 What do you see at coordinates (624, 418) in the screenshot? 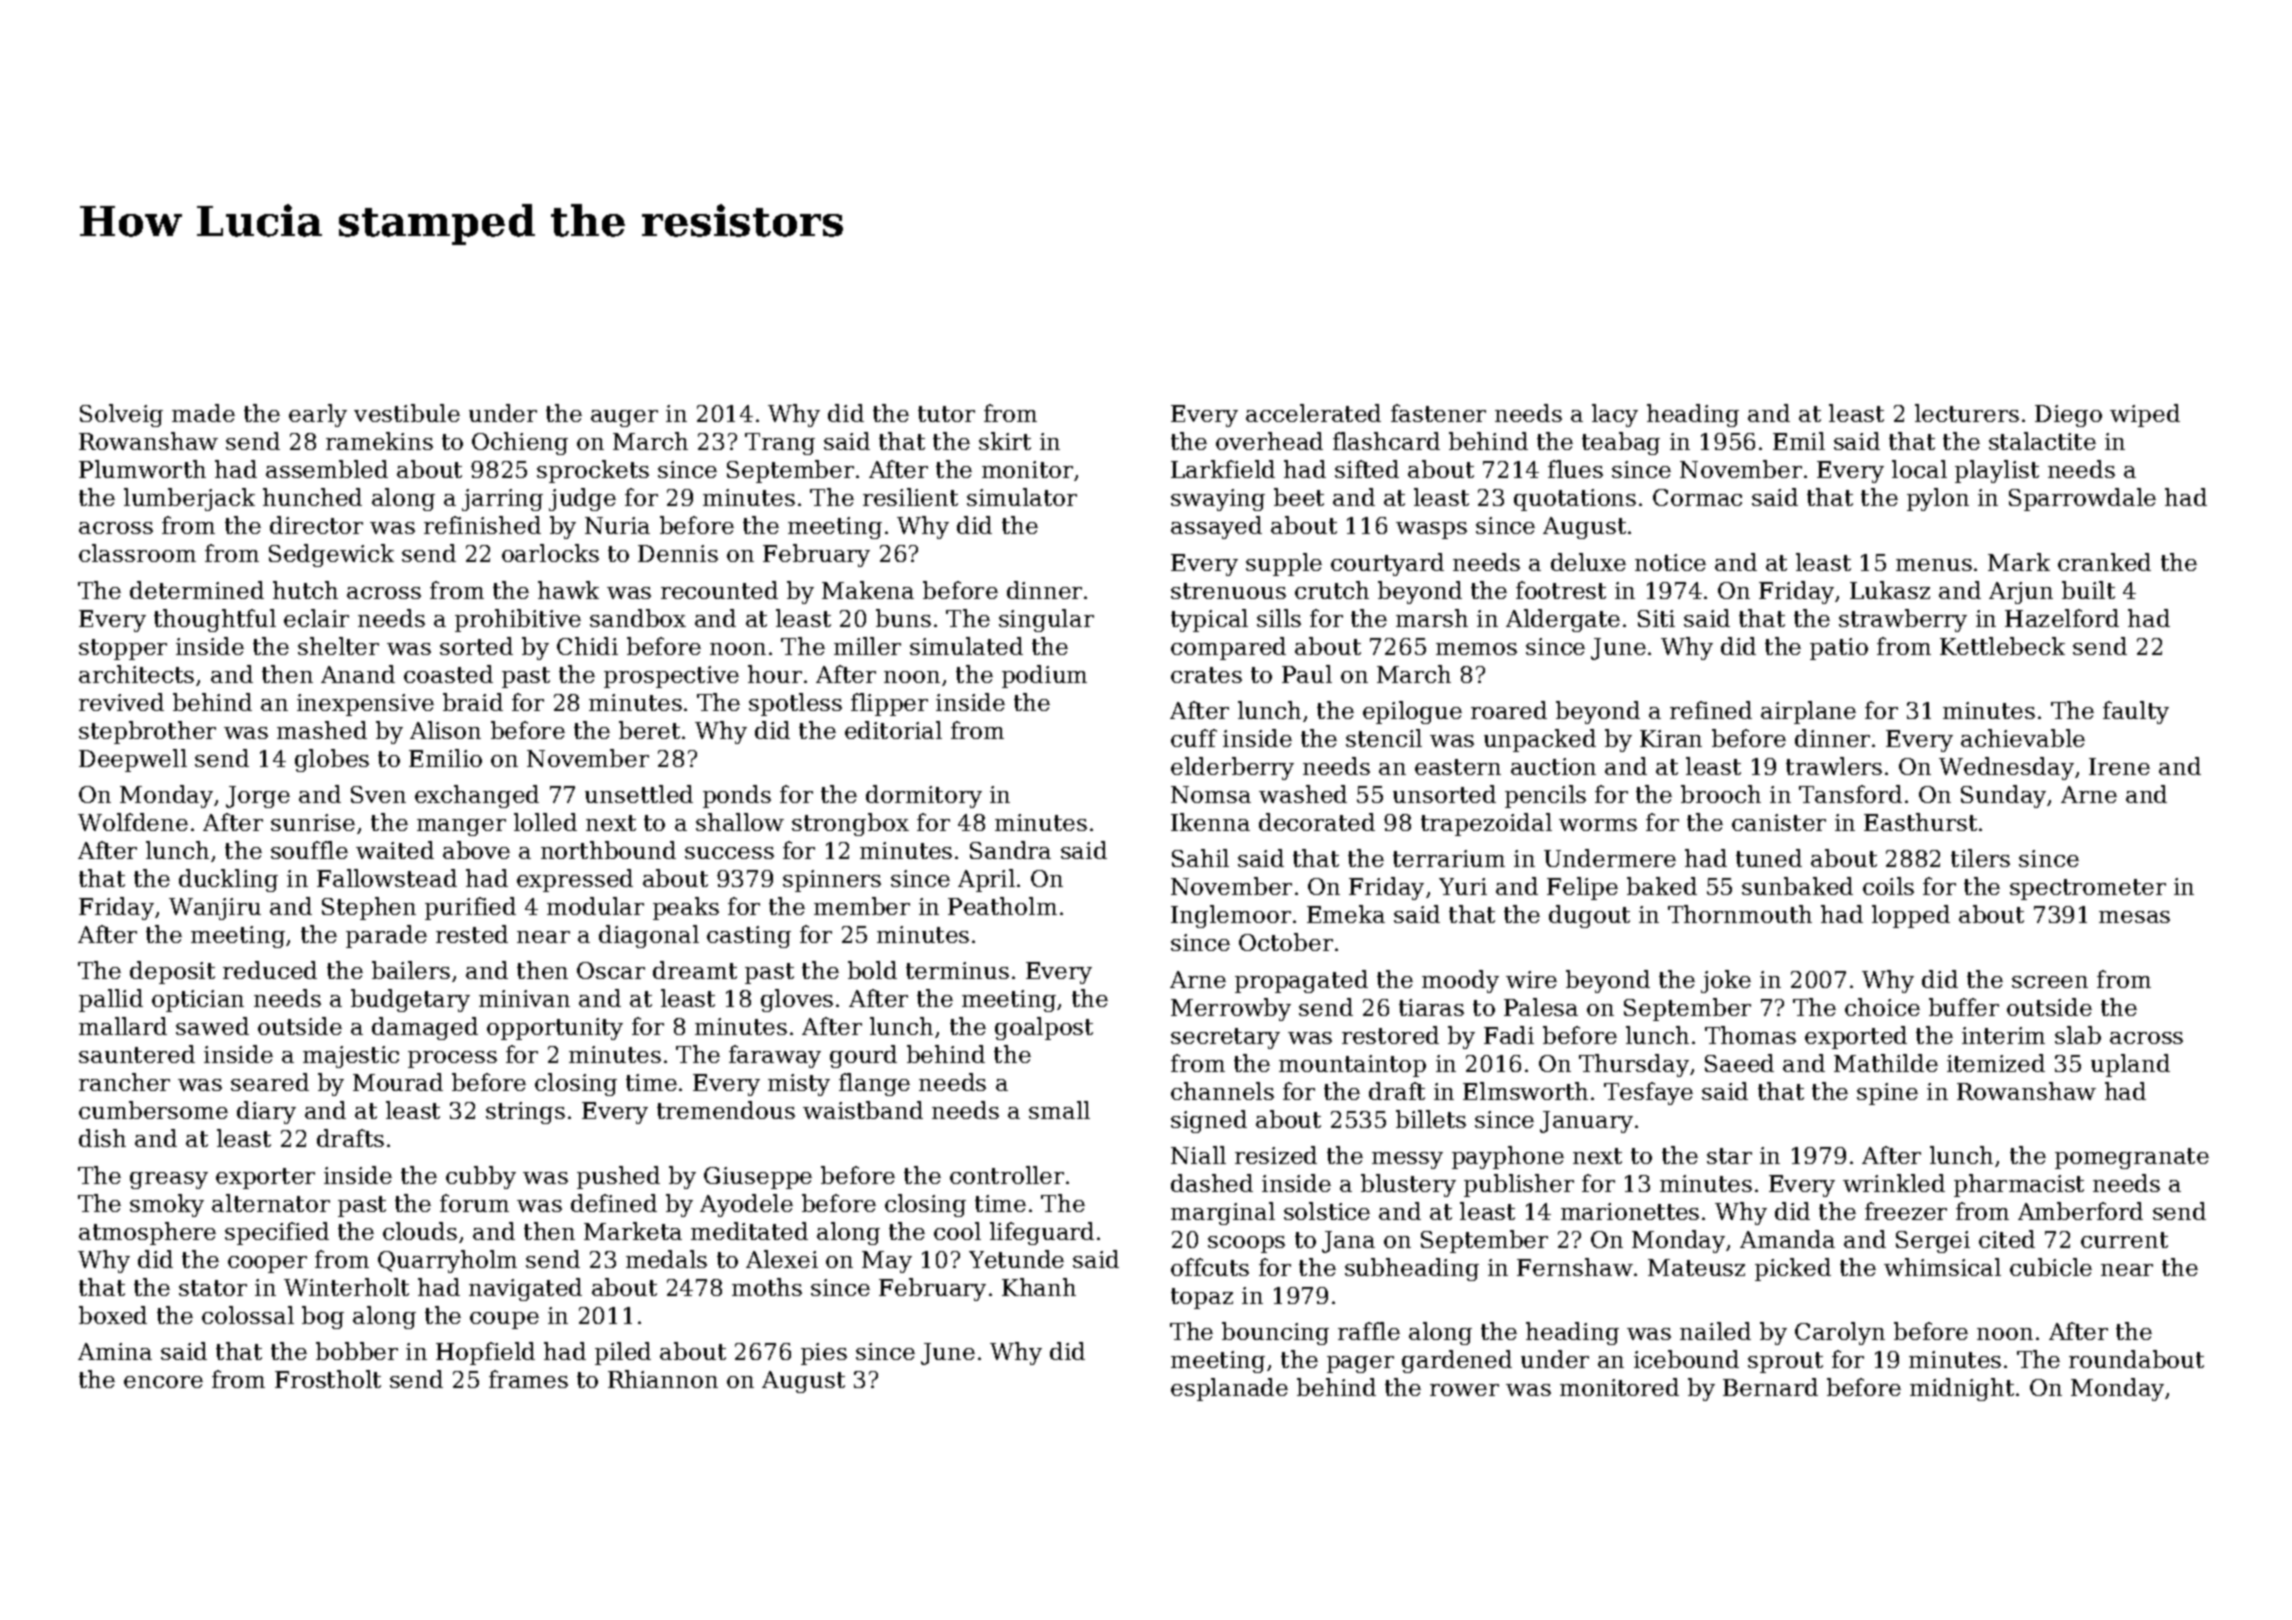
I see `auger` at bounding box center [624, 418].
